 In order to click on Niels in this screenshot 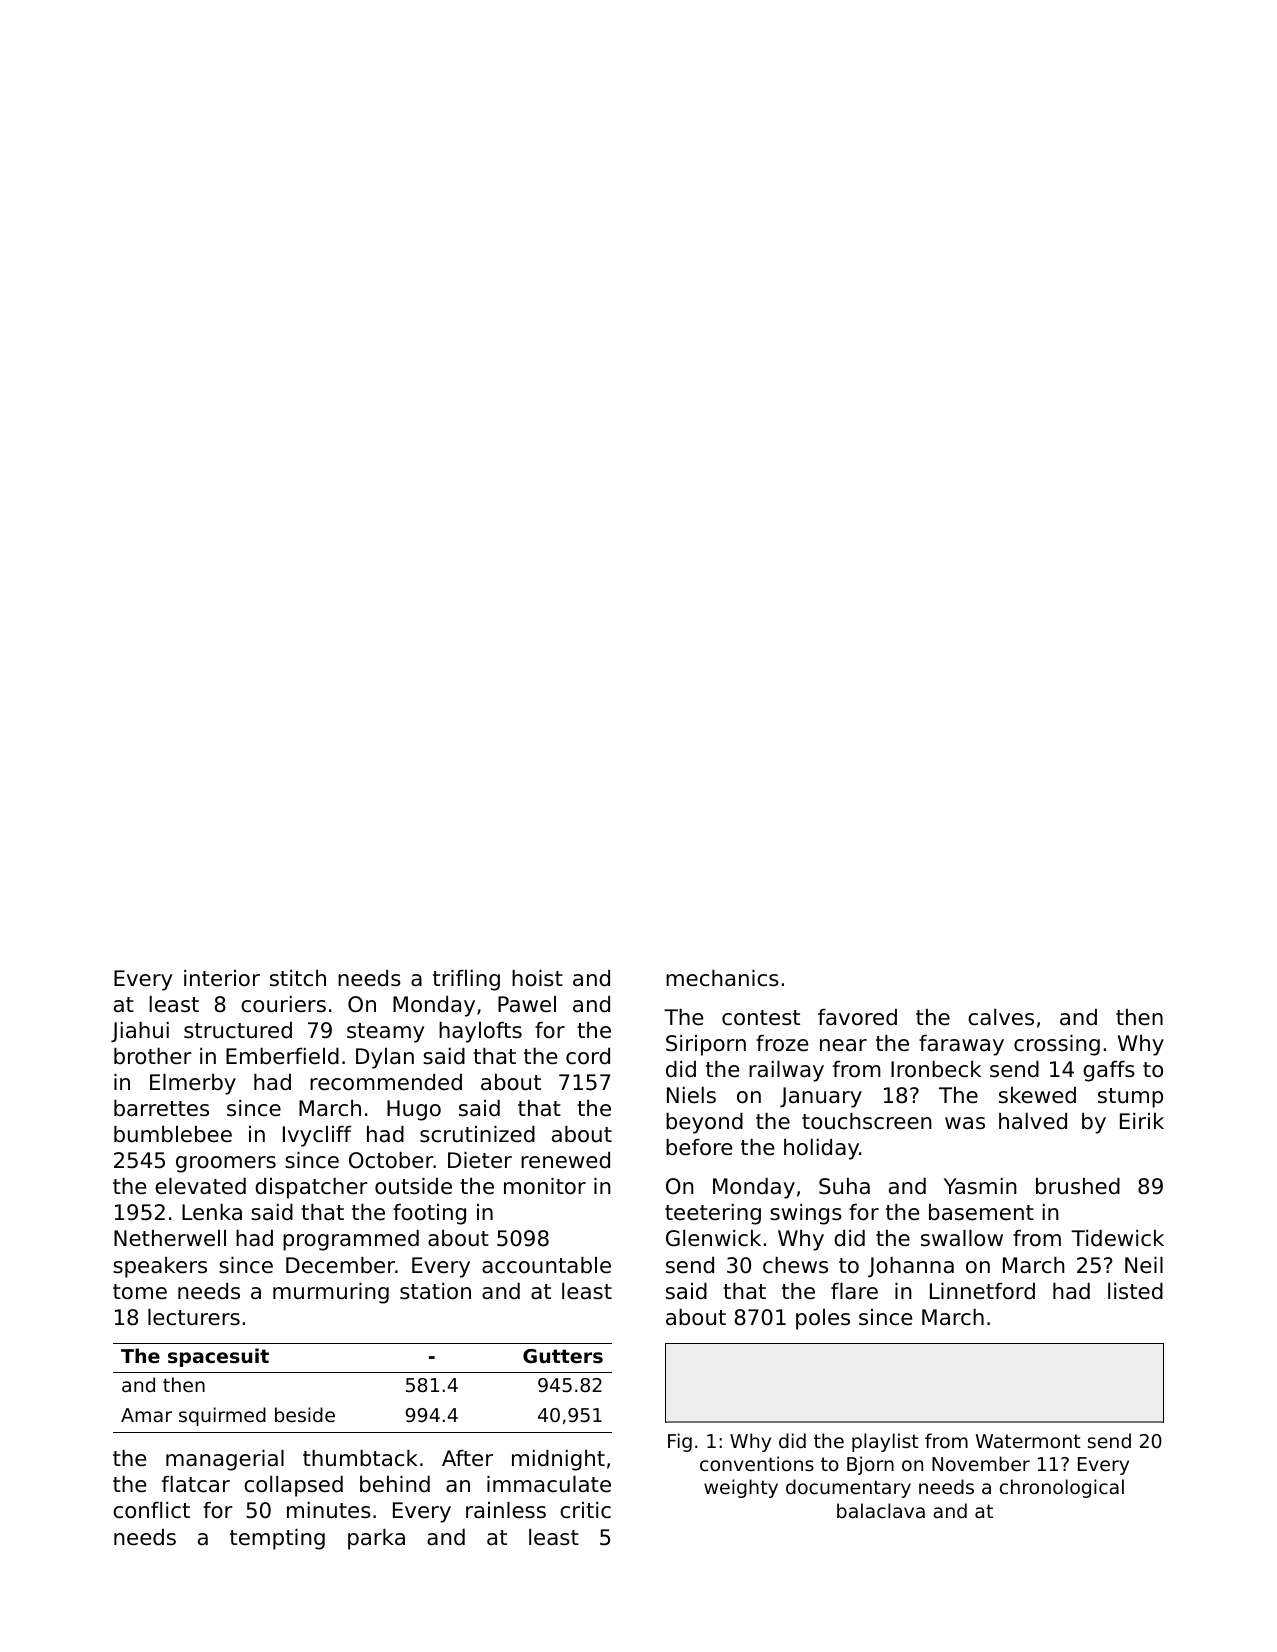, I will do `click(691, 1095)`.
